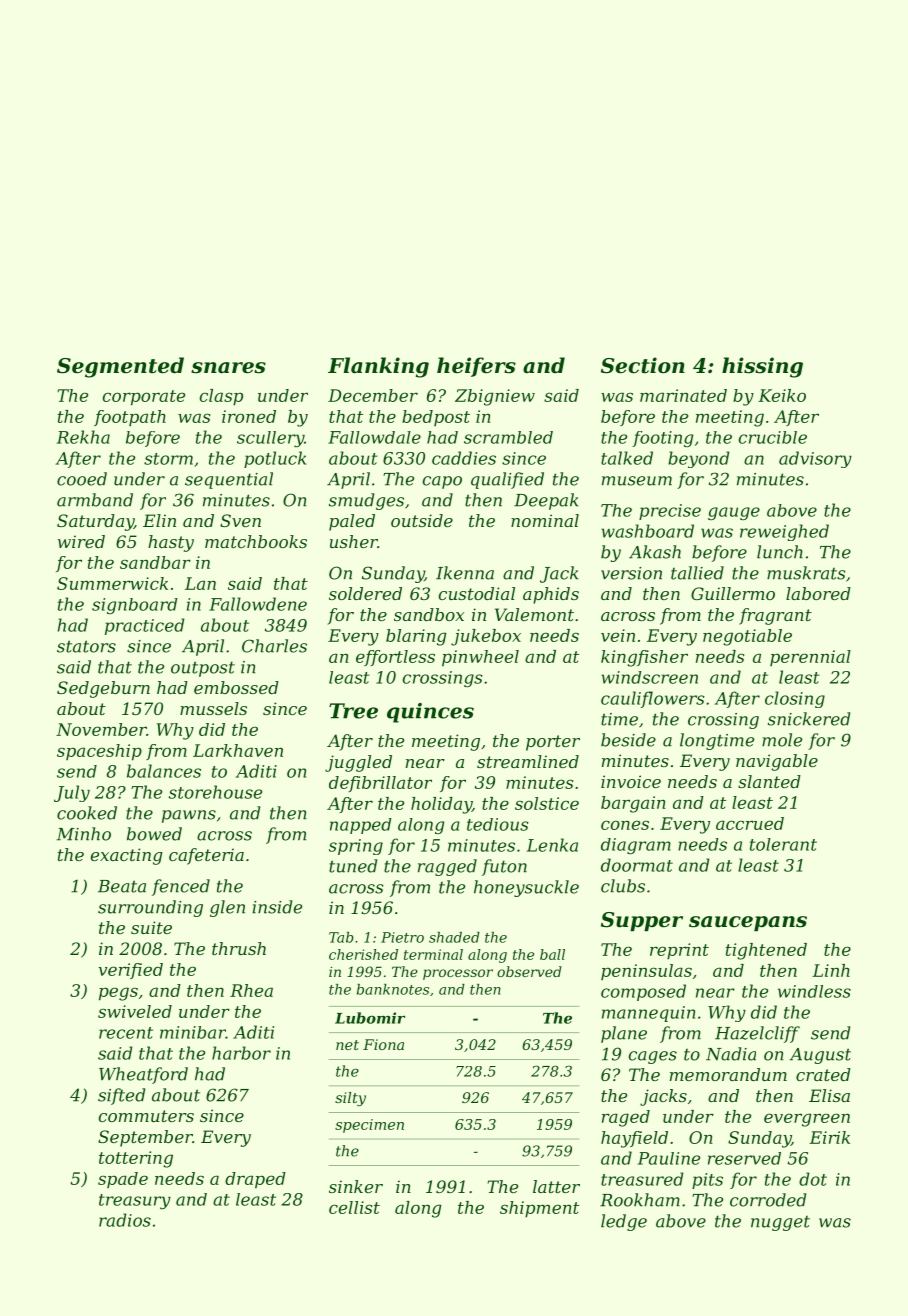 This screenshot has height=1316, width=908. Describe the element at coordinates (769, 781) in the screenshot. I see `slanted` at that location.
